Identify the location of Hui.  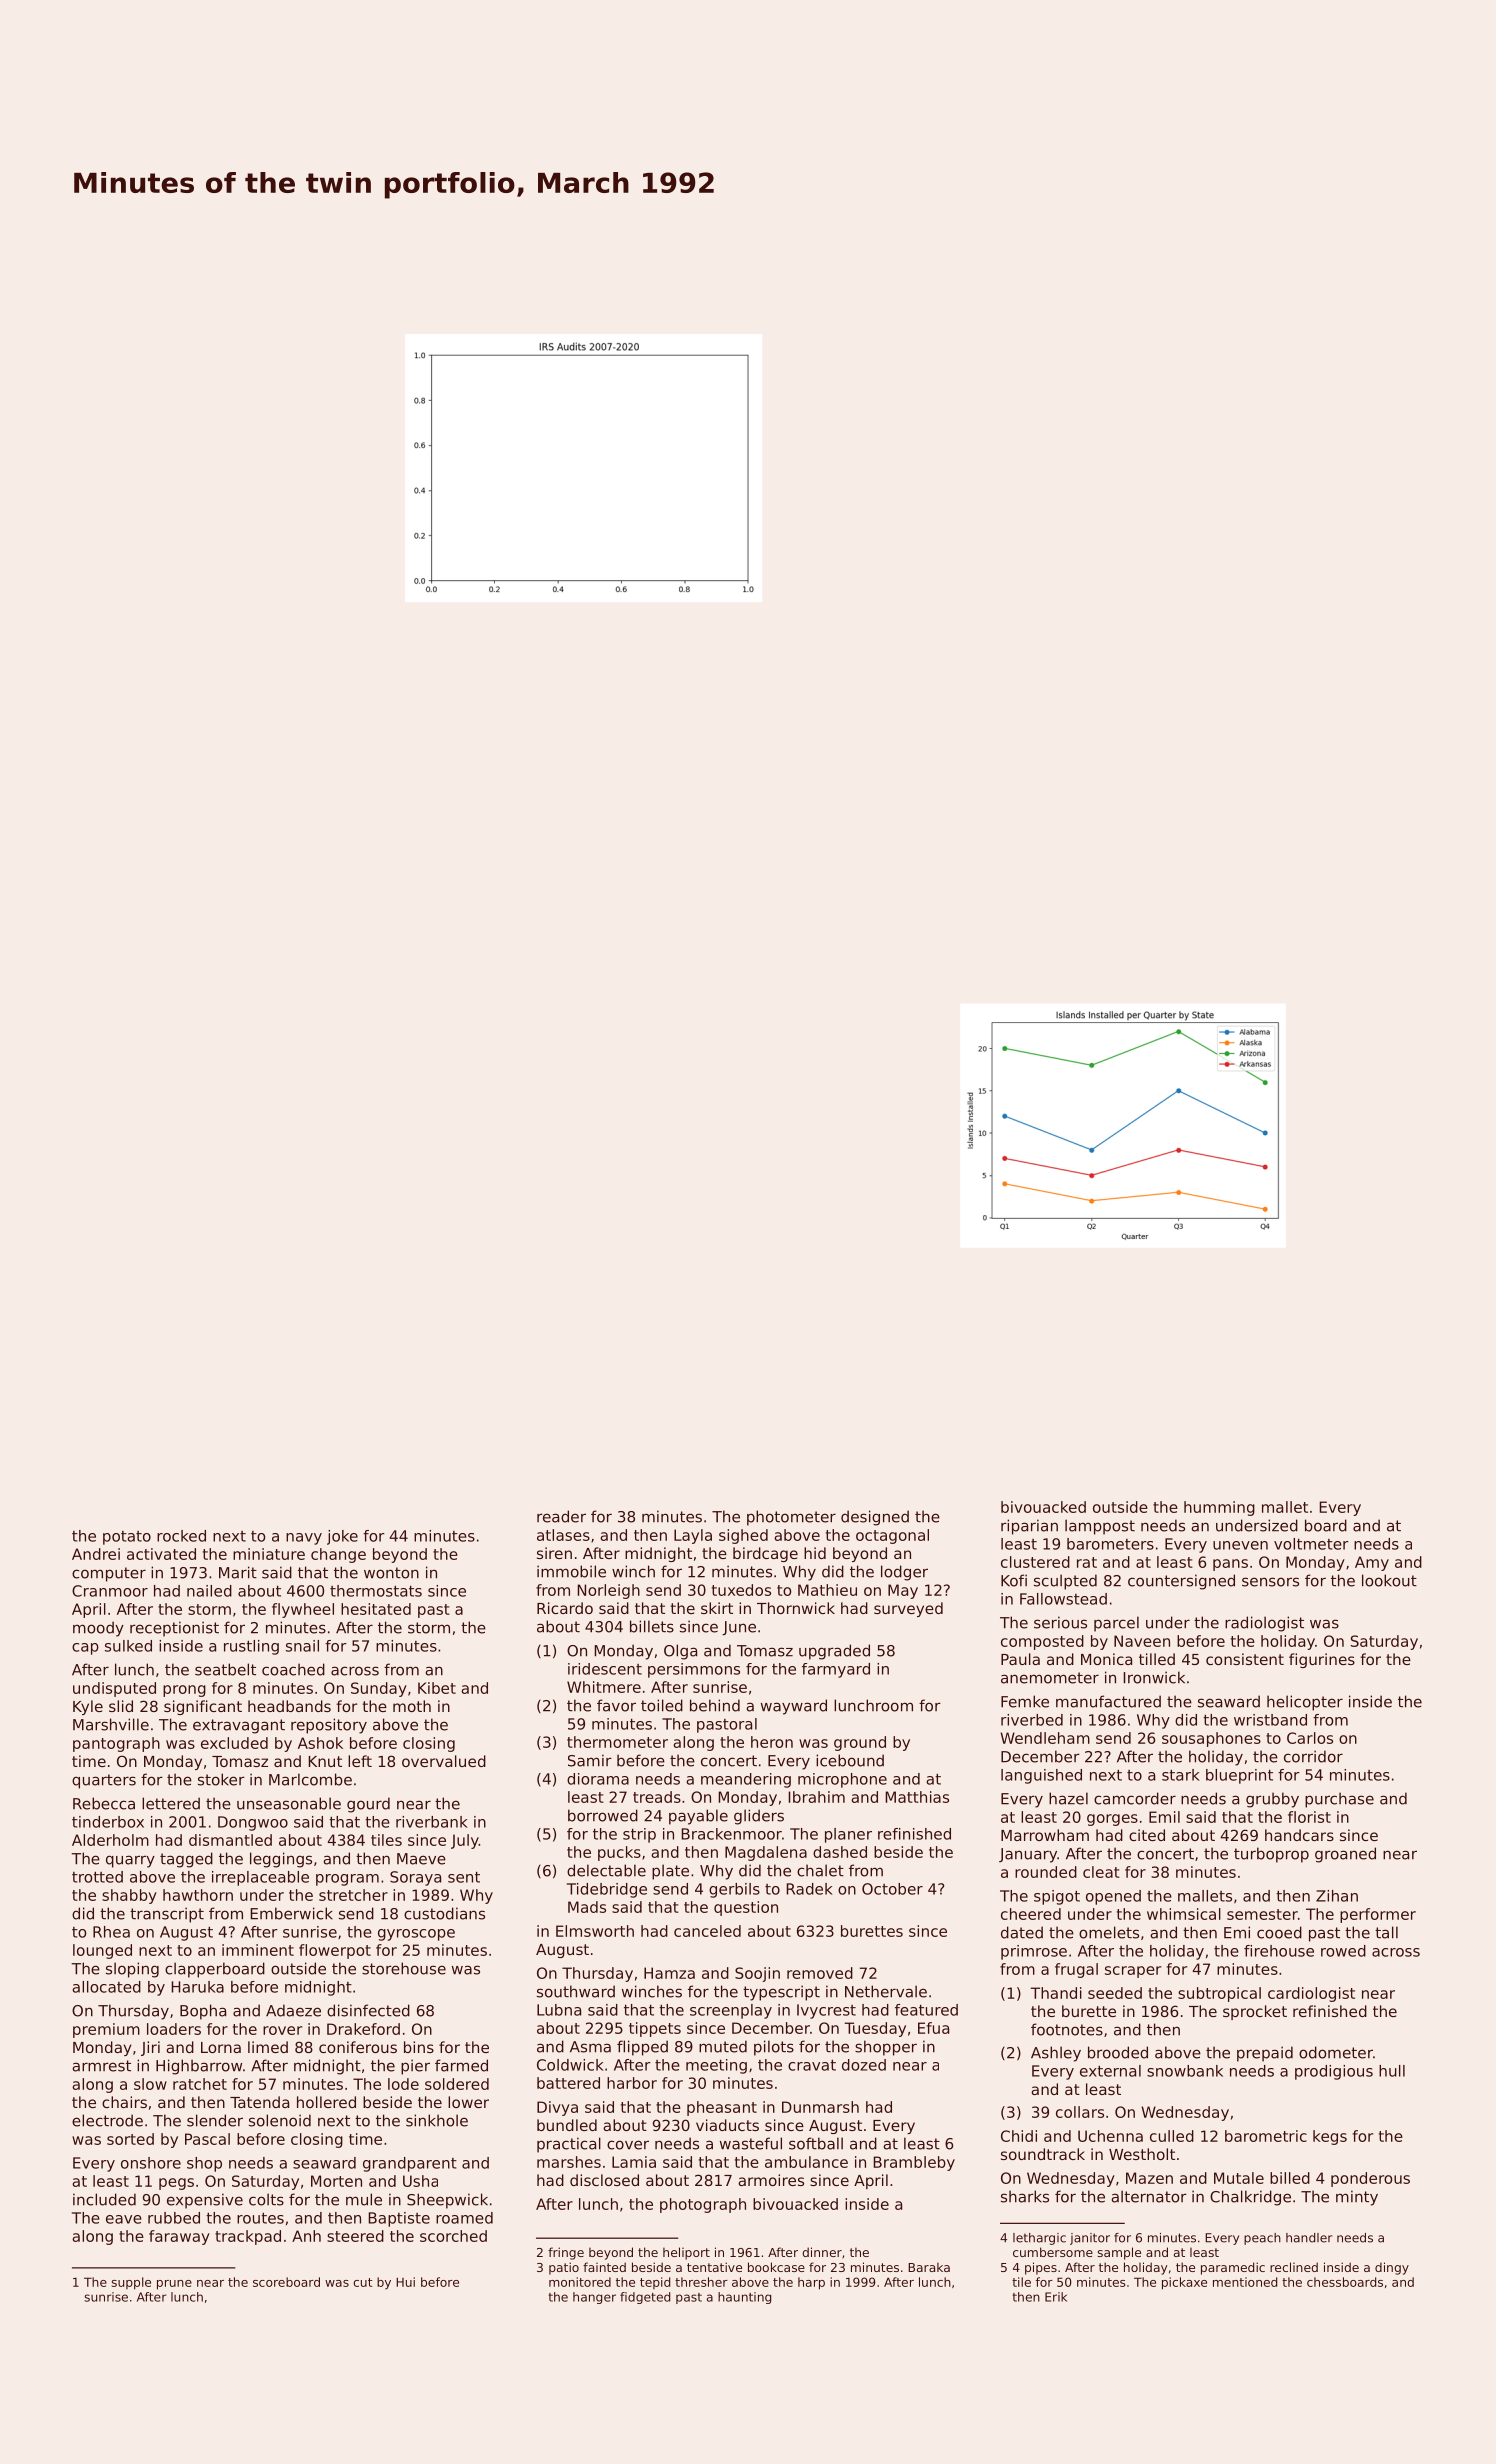
(405, 2282).
